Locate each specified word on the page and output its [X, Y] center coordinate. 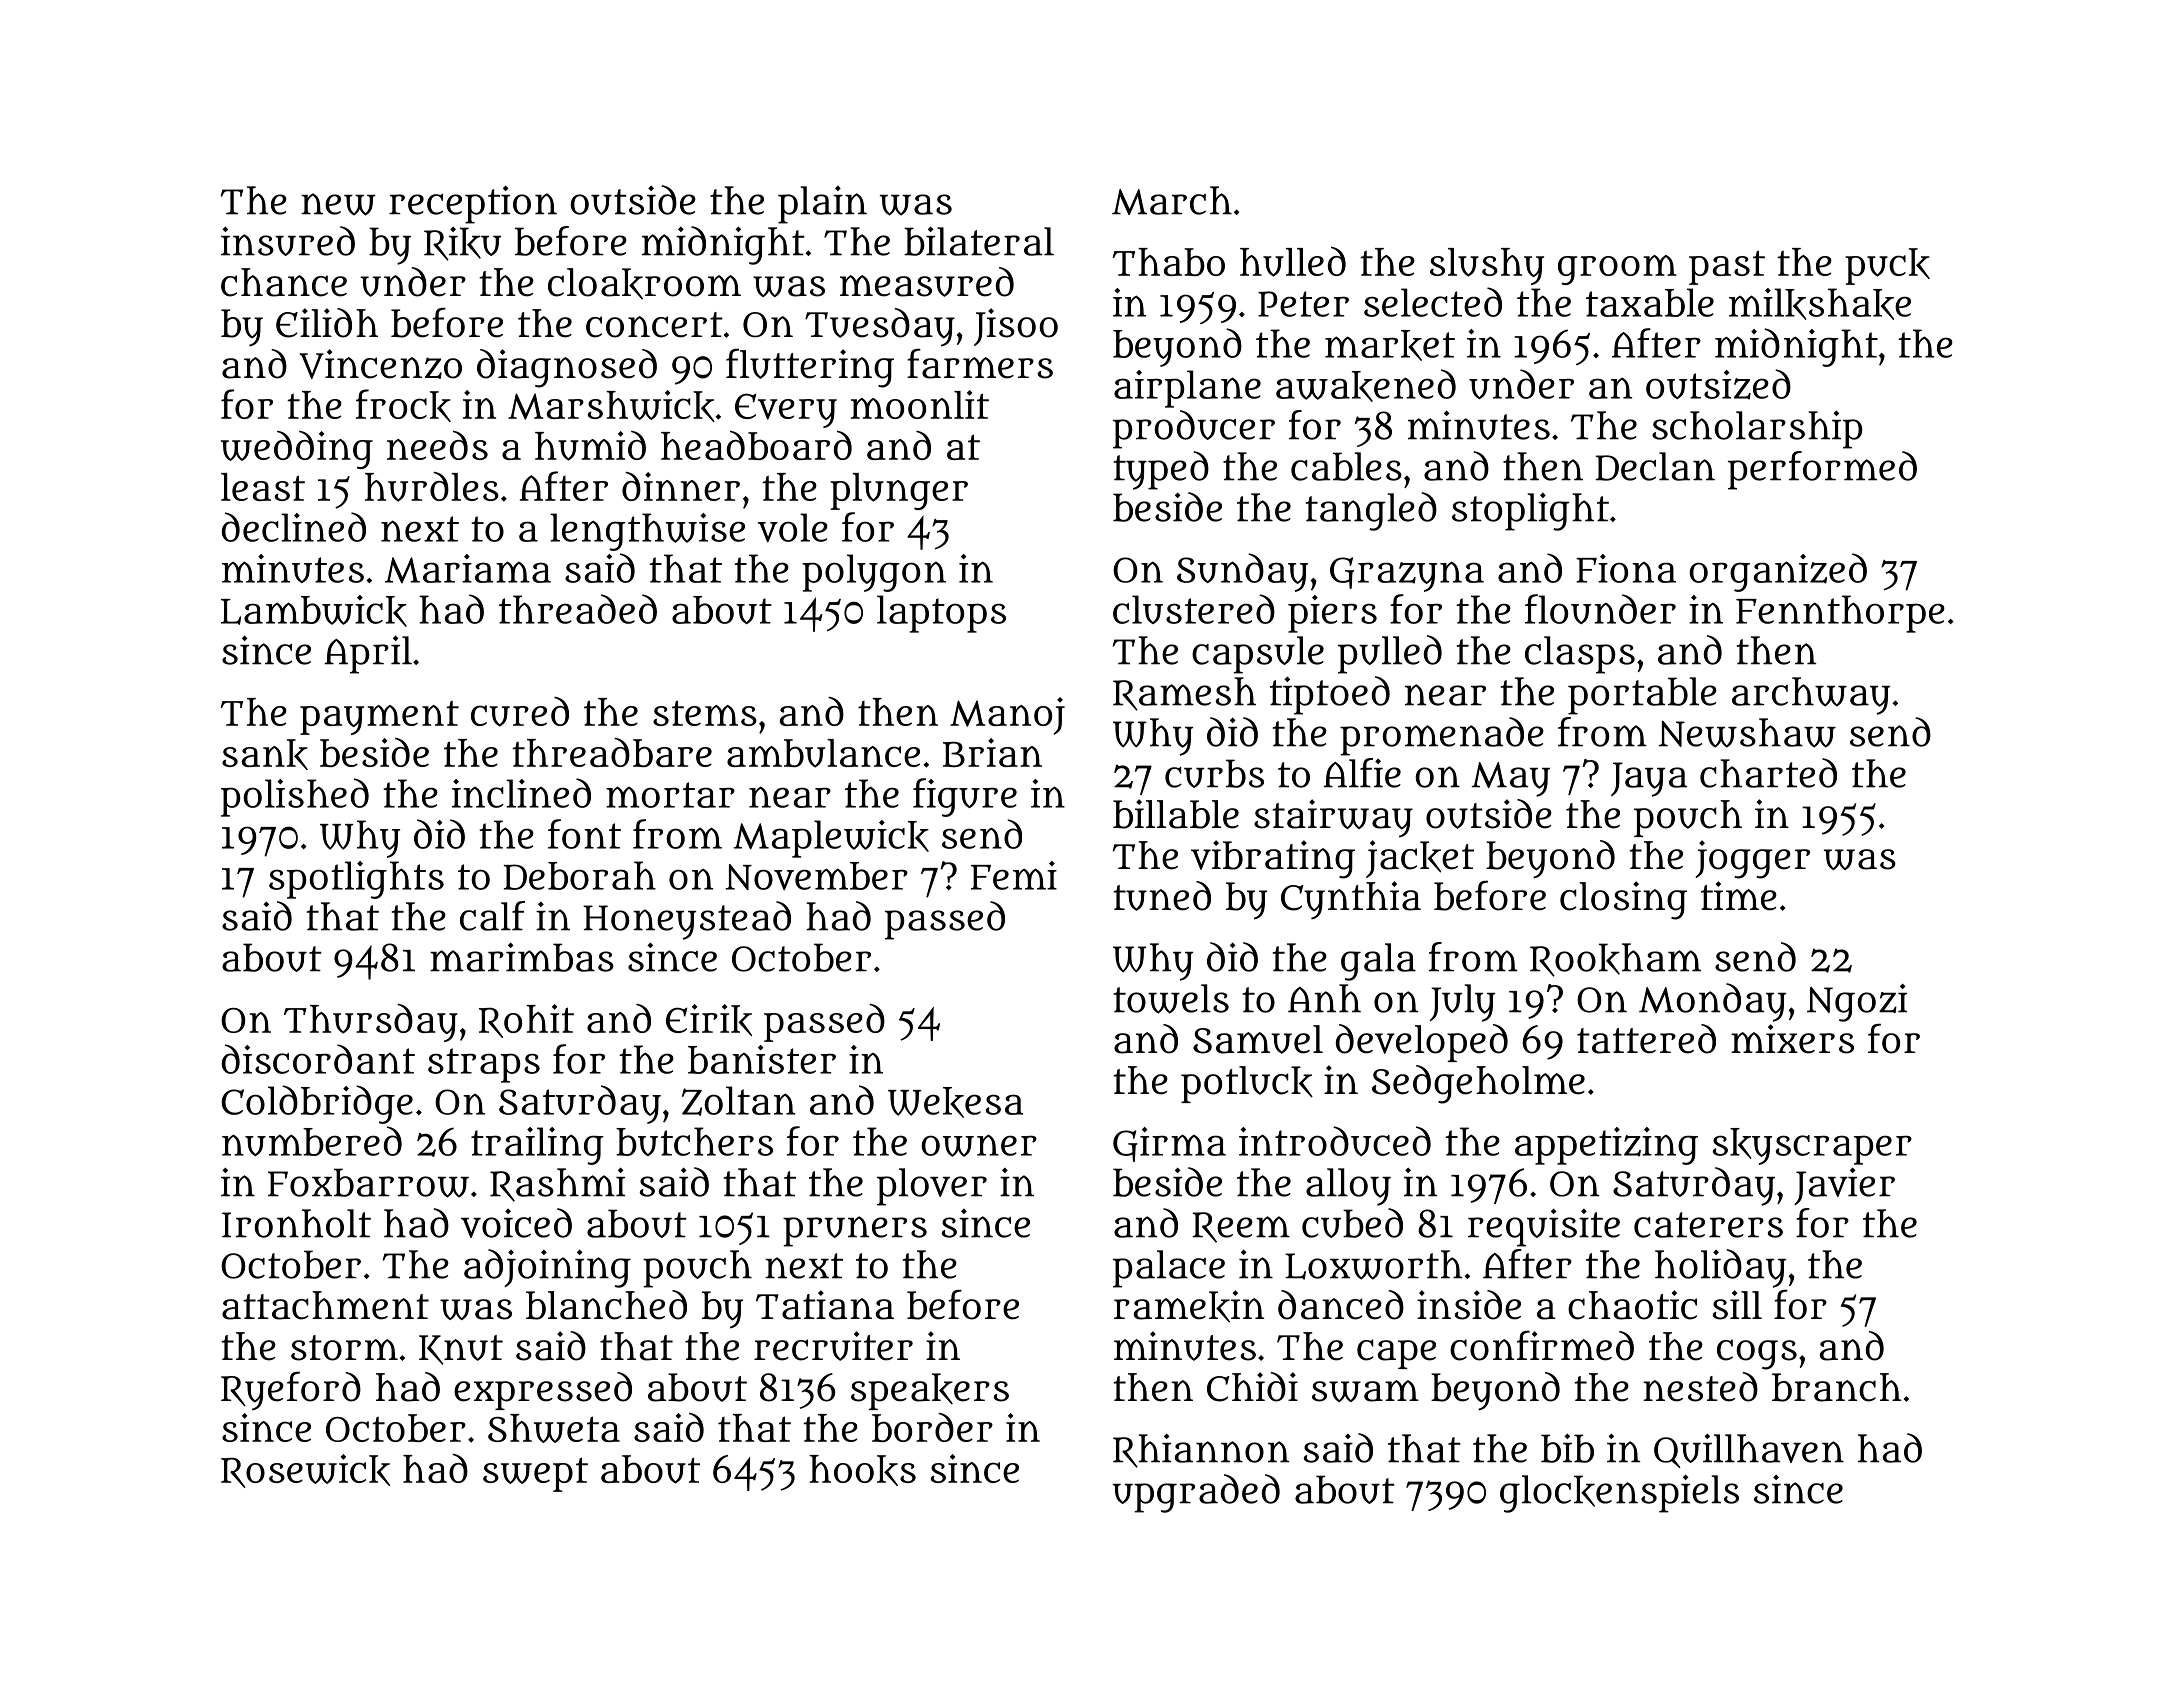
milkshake [1820, 304]
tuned [1162, 896]
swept [535, 1474]
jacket [1420, 859]
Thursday [371, 1023]
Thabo [1168, 262]
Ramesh [1184, 694]
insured [288, 241]
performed [1822, 470]
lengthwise [647, 532]
